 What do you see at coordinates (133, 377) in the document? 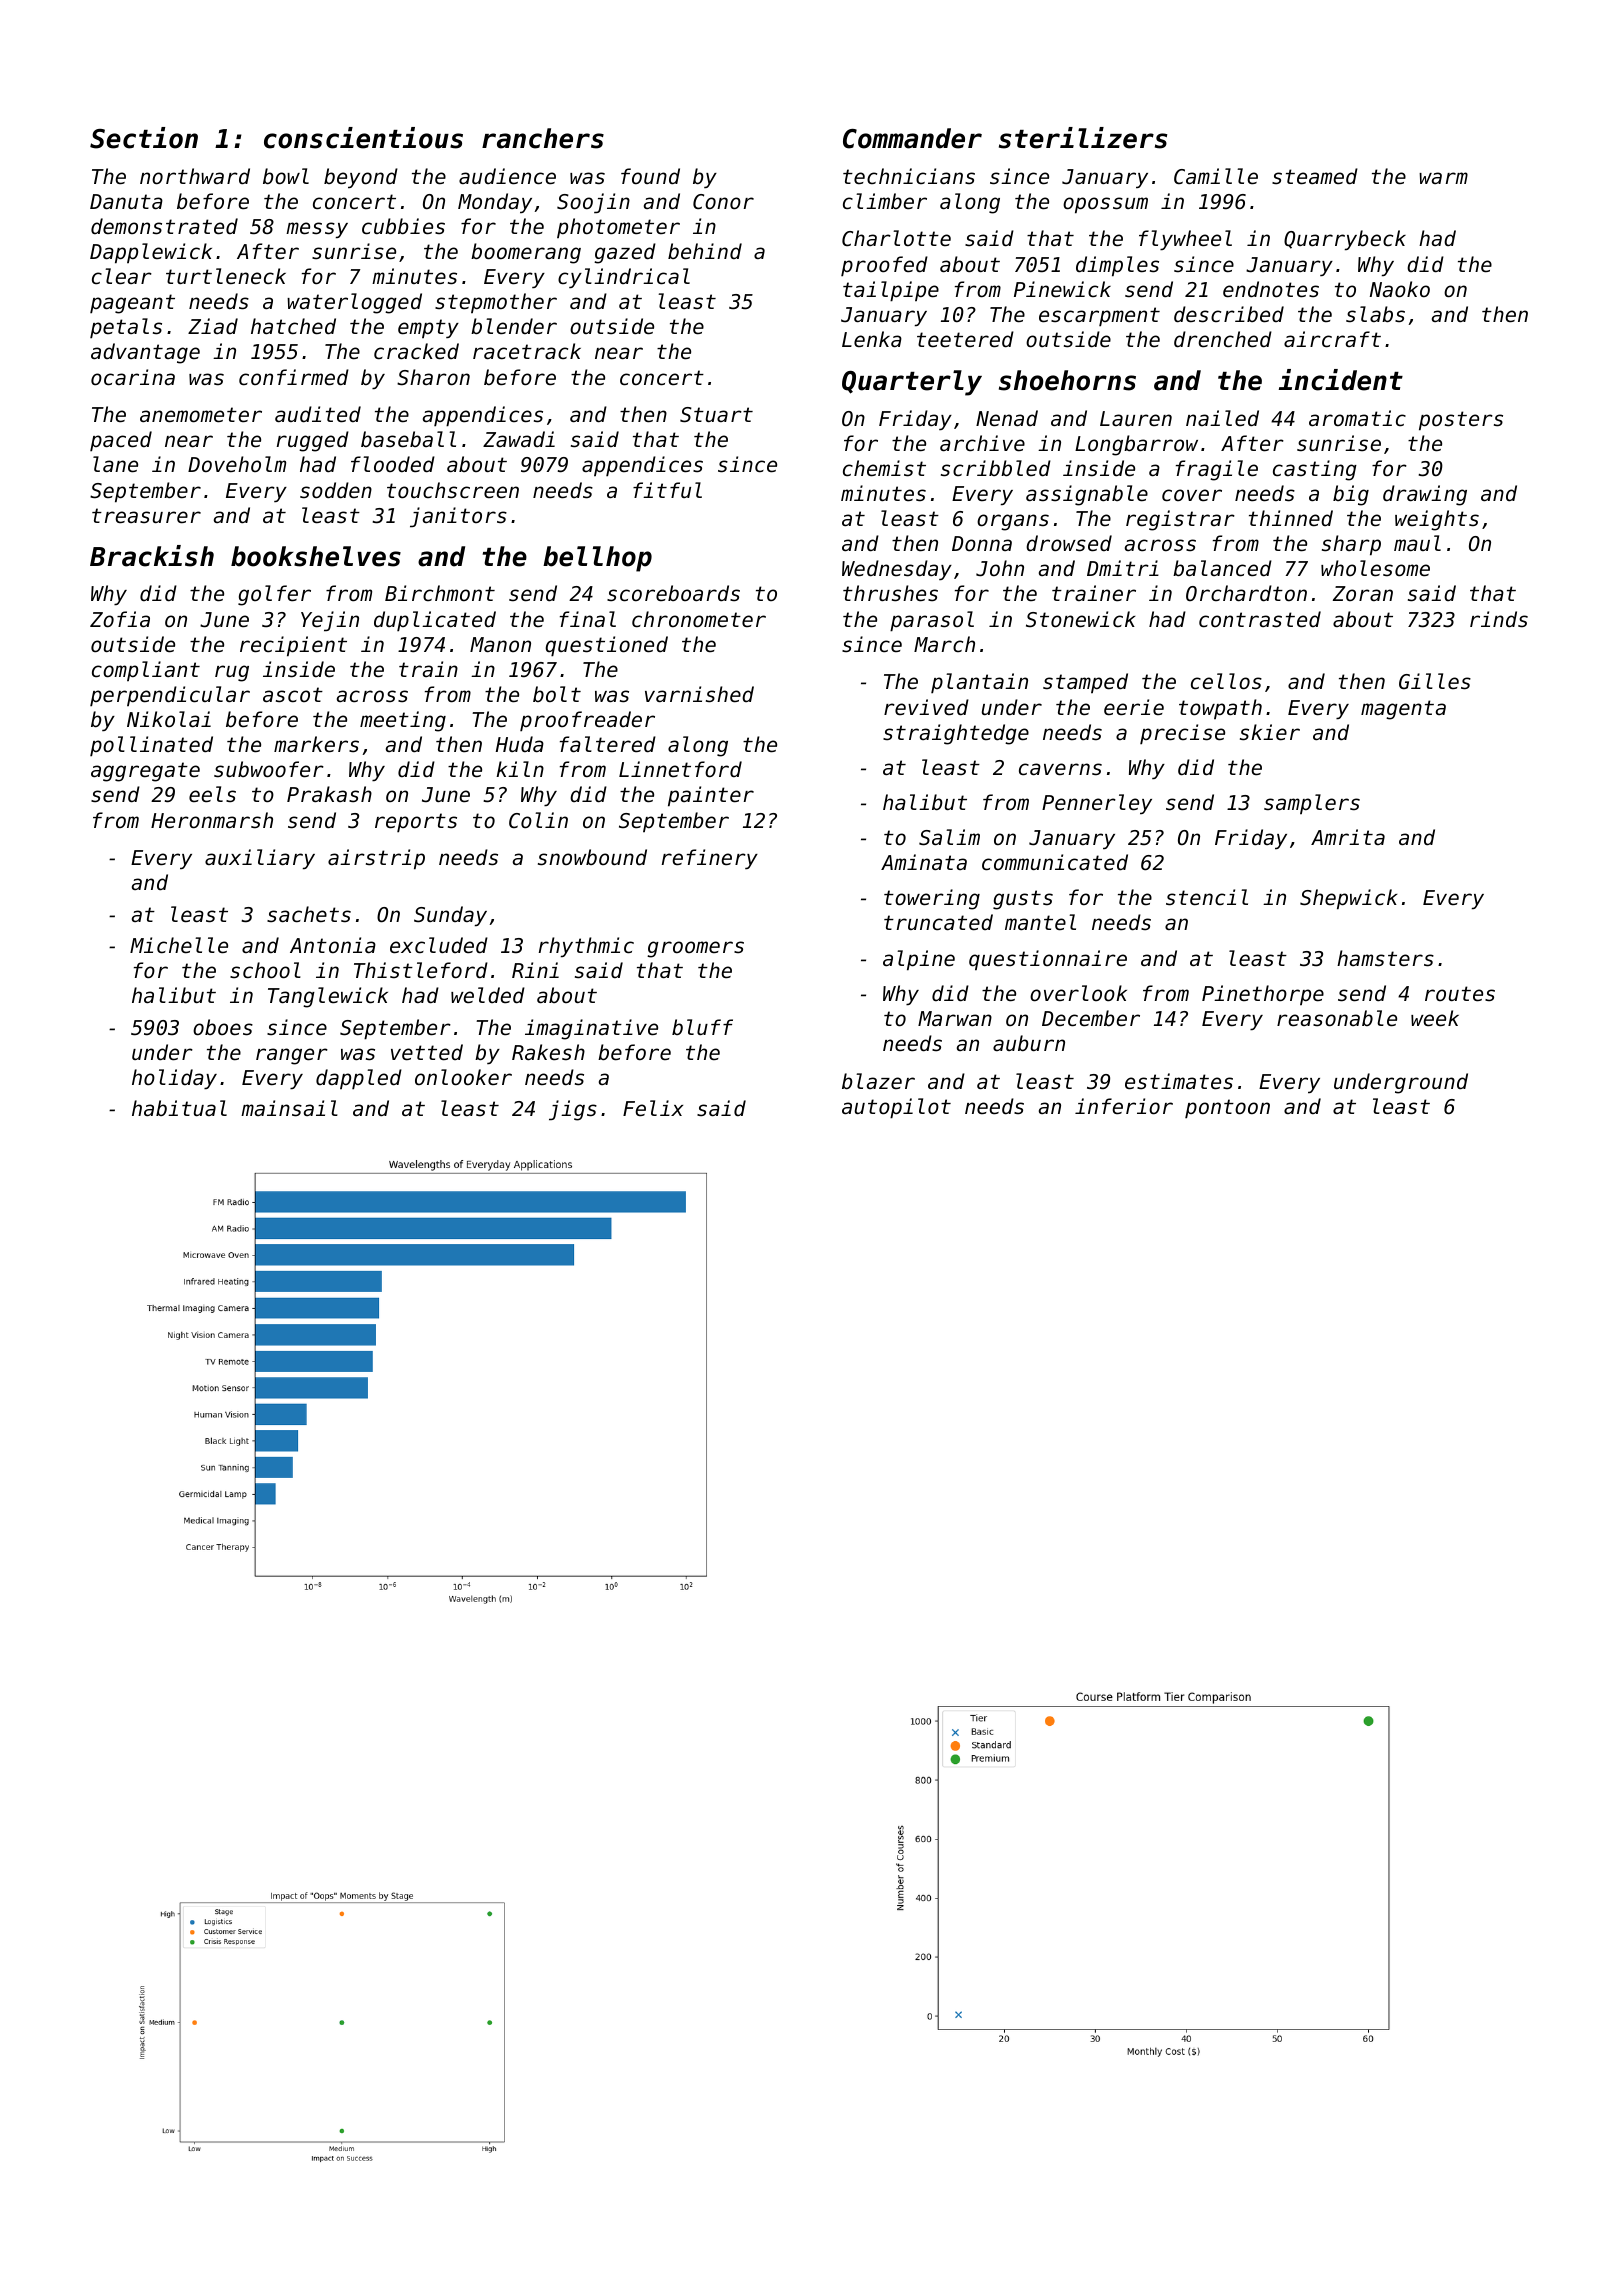
I see `ocarina` at bounding box center [133, 377].
